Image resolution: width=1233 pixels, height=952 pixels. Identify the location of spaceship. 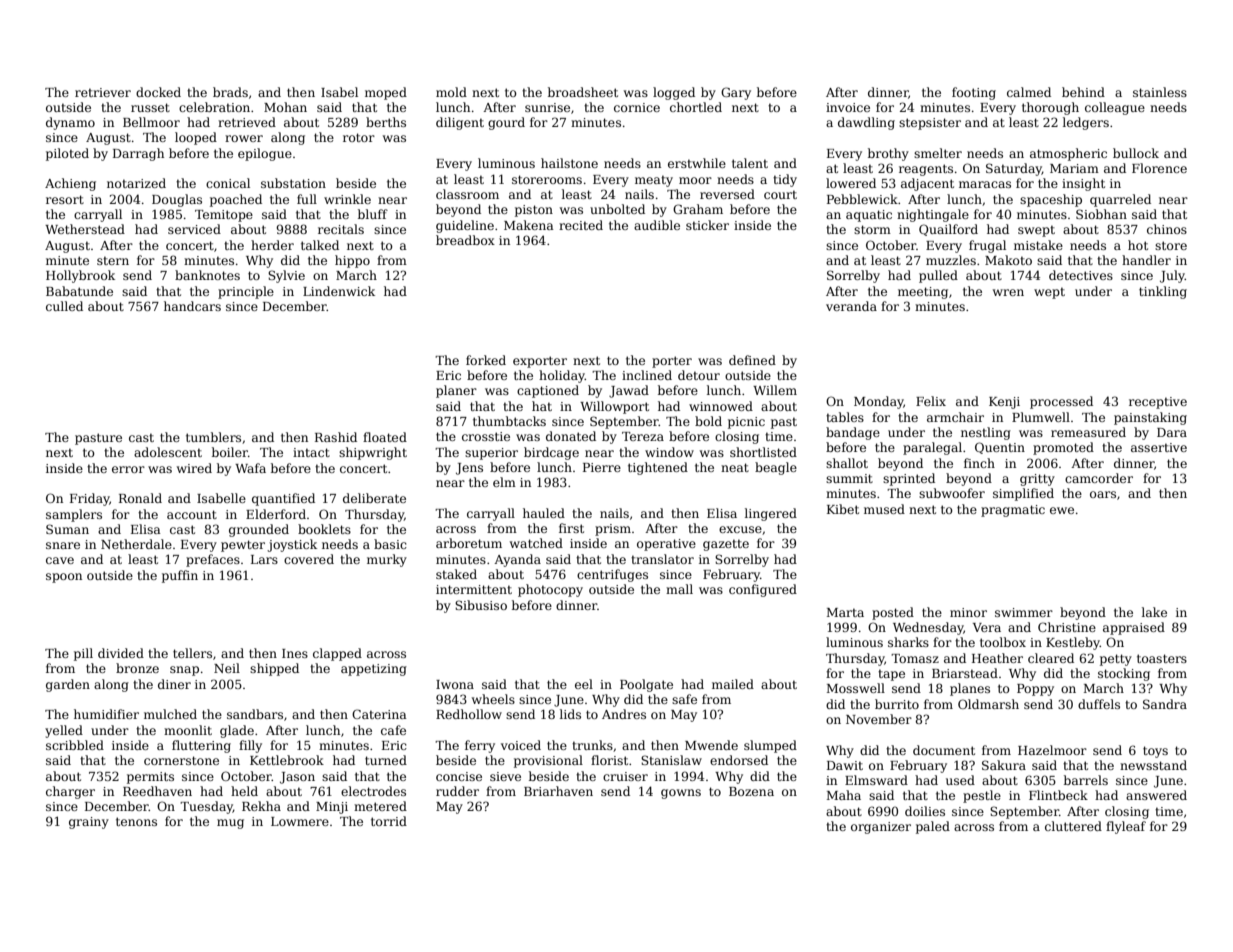
(1051, 200).
